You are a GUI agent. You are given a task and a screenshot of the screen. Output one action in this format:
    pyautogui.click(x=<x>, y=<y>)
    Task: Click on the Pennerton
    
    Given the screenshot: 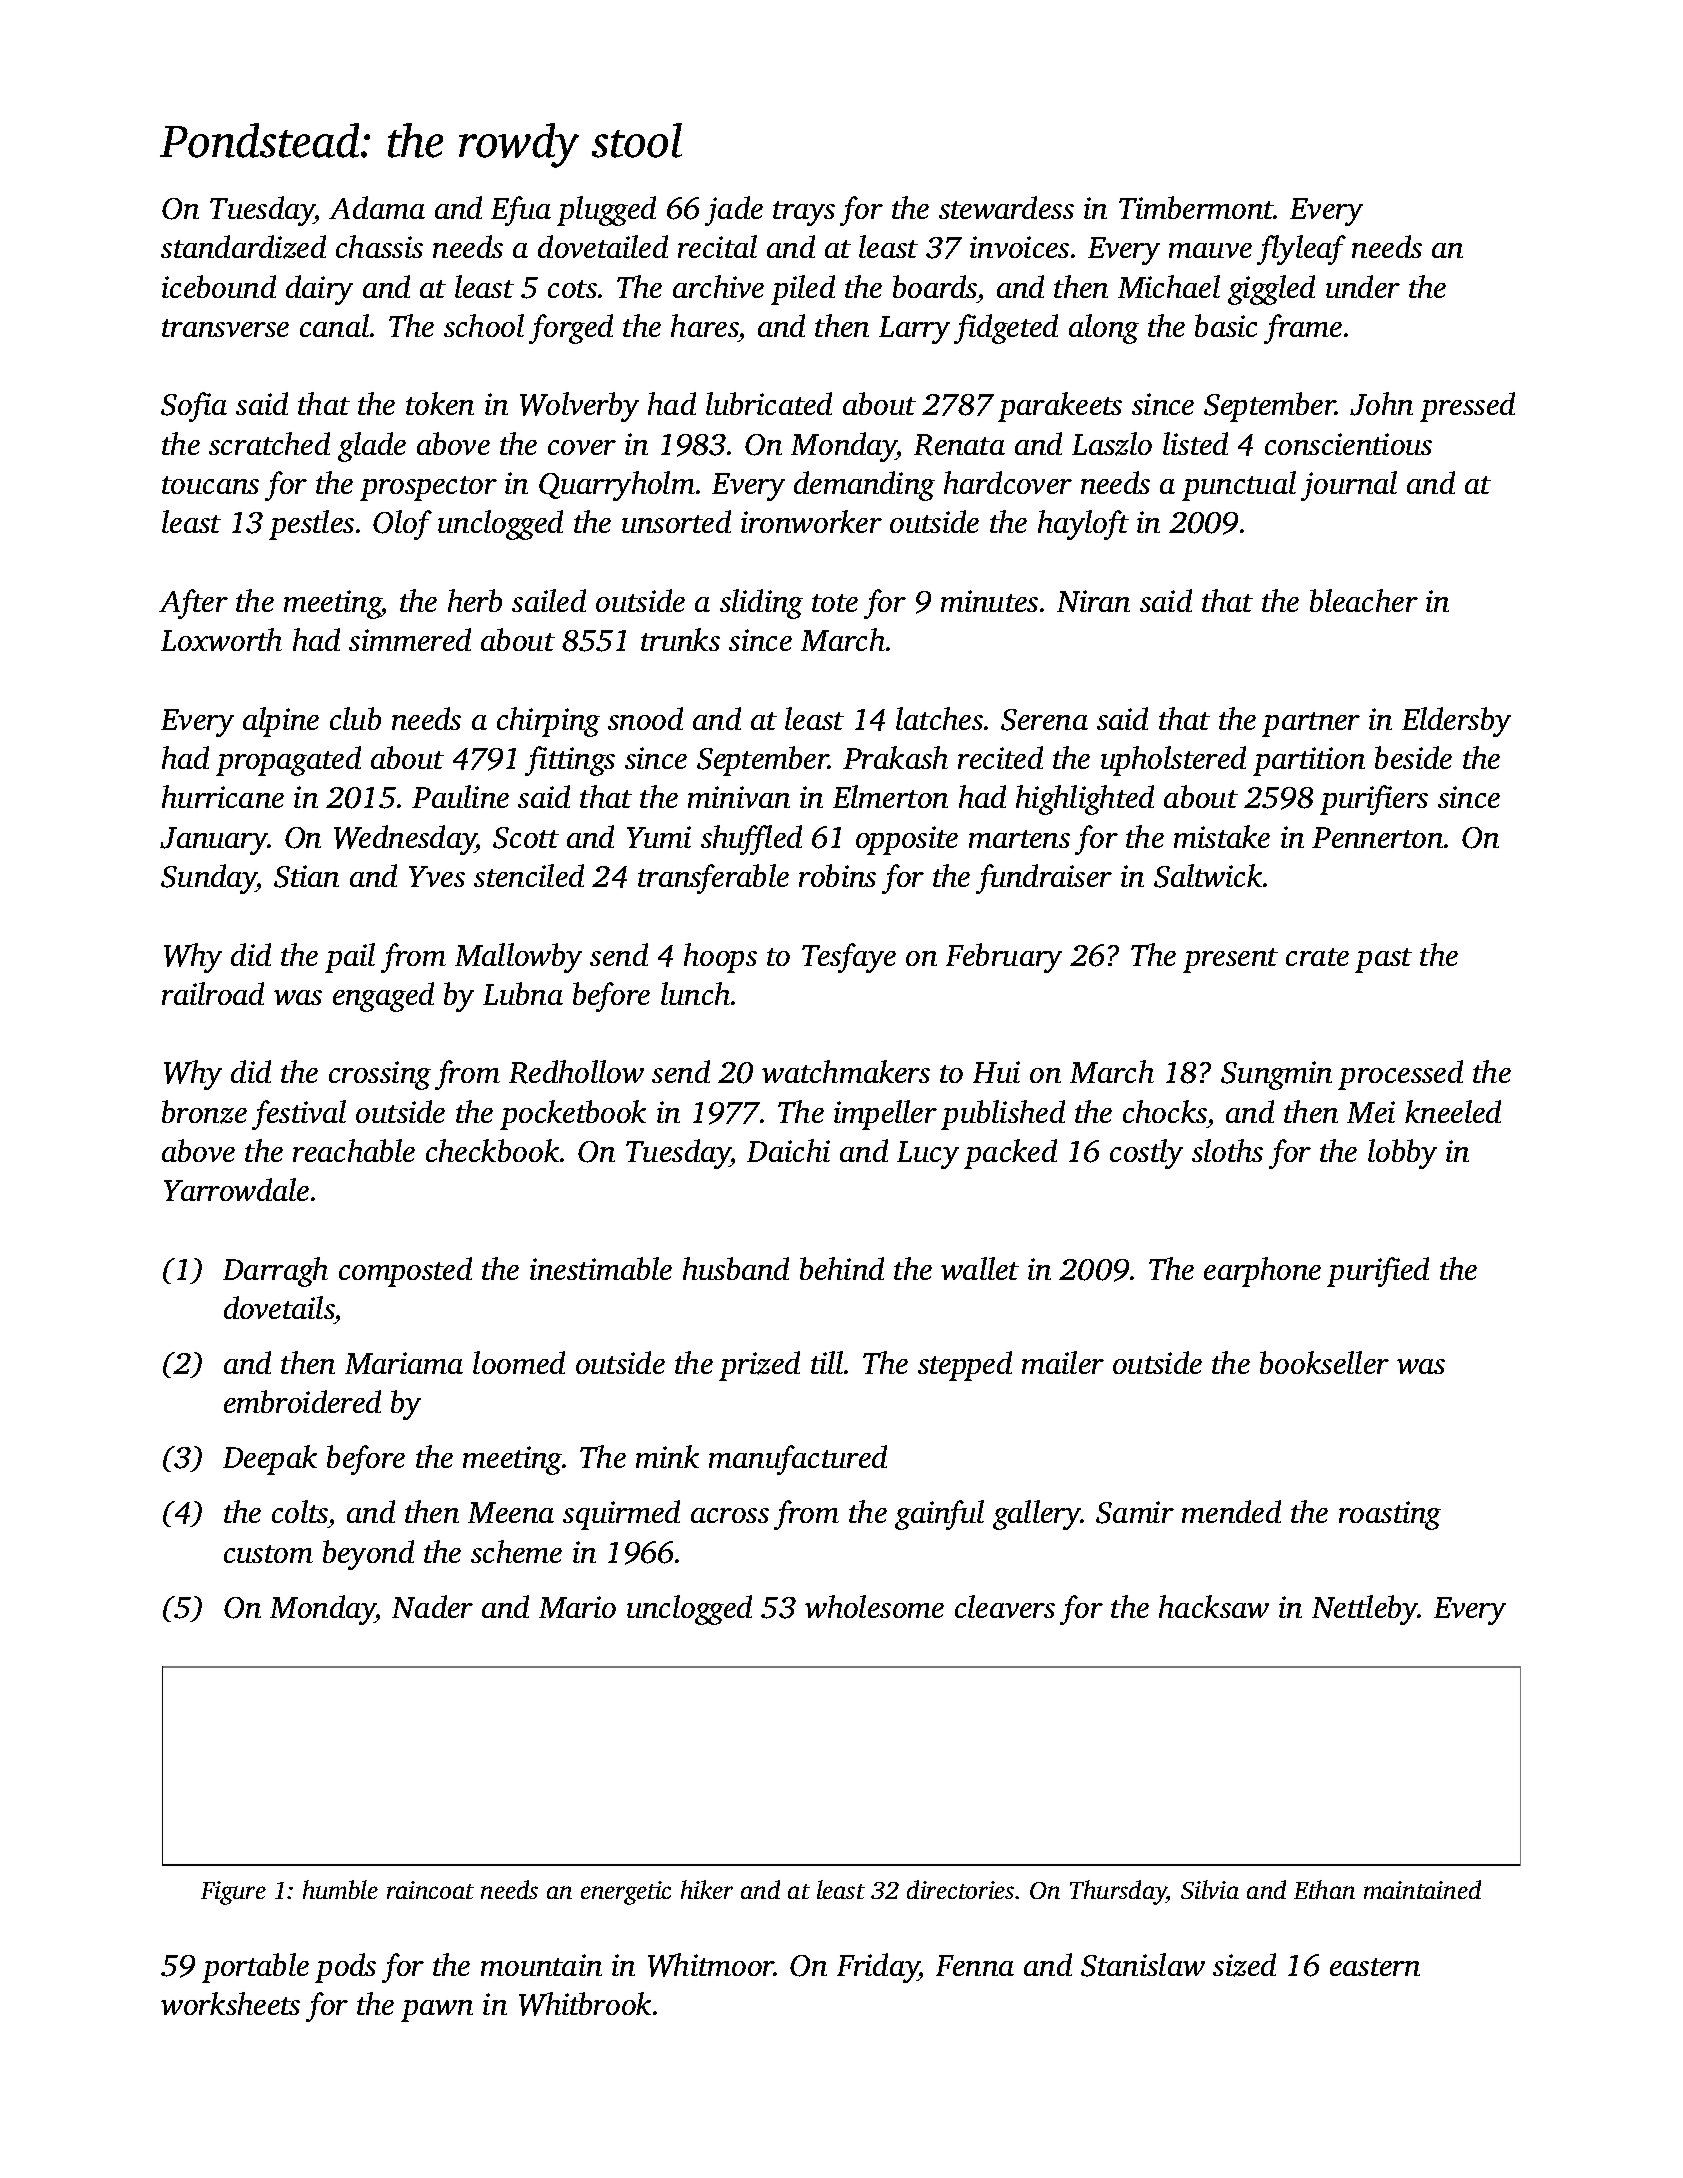 What is the action you would take?
    pyautogui.click(x=1377, y=837)
